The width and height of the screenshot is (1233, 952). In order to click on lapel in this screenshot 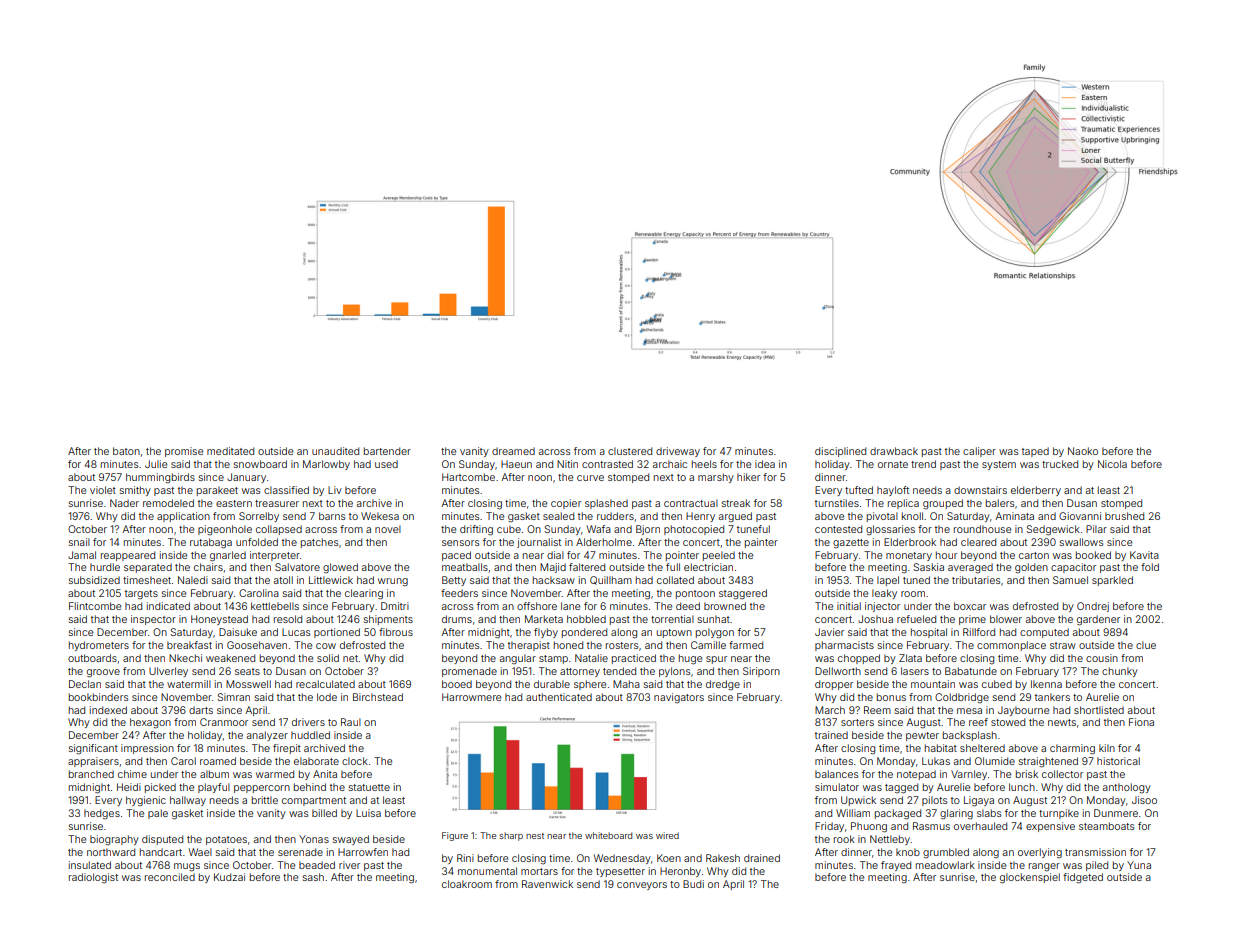, I will do `click(888, 581)`.
